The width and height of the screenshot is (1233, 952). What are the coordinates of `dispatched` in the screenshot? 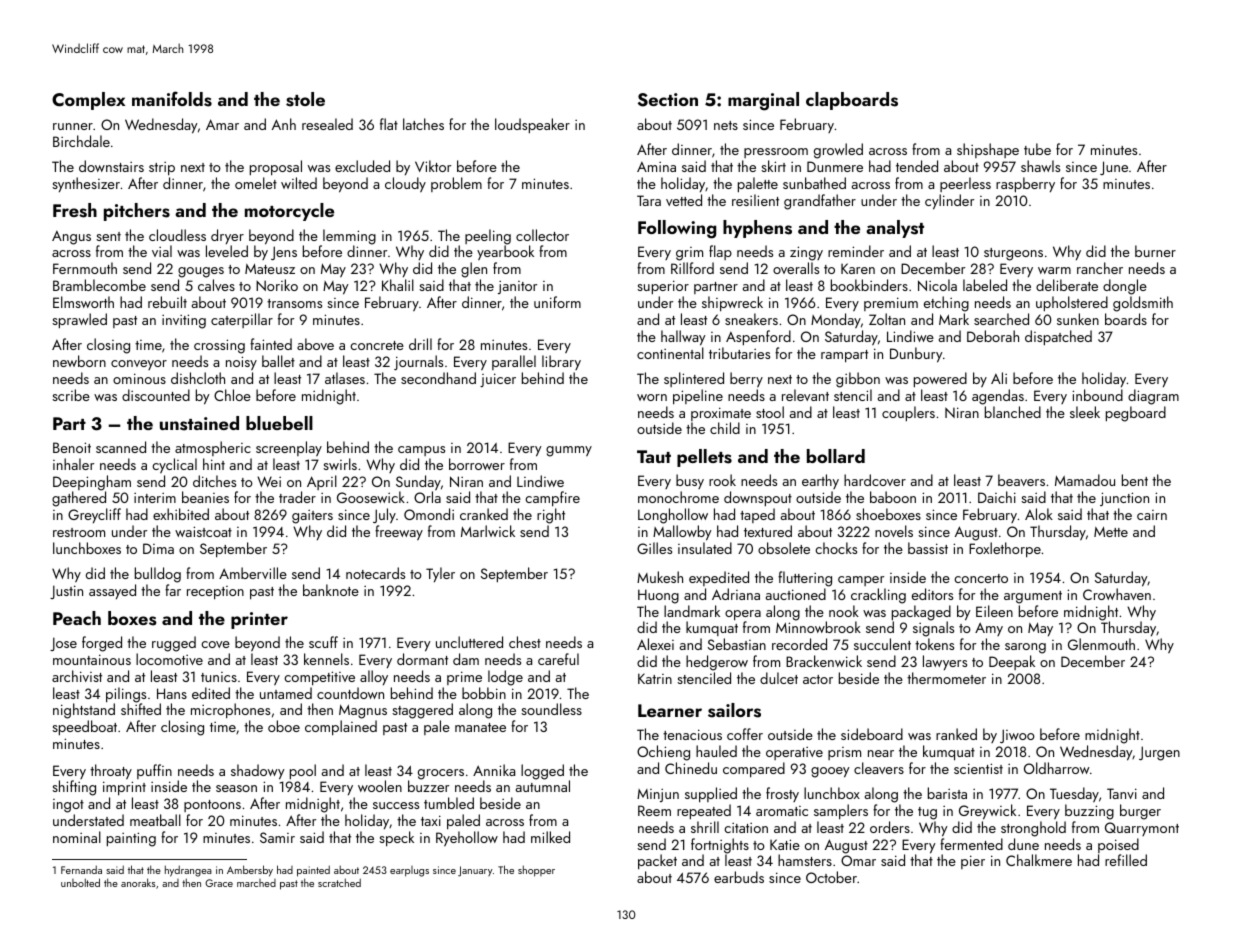 It's located at (1058, 337).
